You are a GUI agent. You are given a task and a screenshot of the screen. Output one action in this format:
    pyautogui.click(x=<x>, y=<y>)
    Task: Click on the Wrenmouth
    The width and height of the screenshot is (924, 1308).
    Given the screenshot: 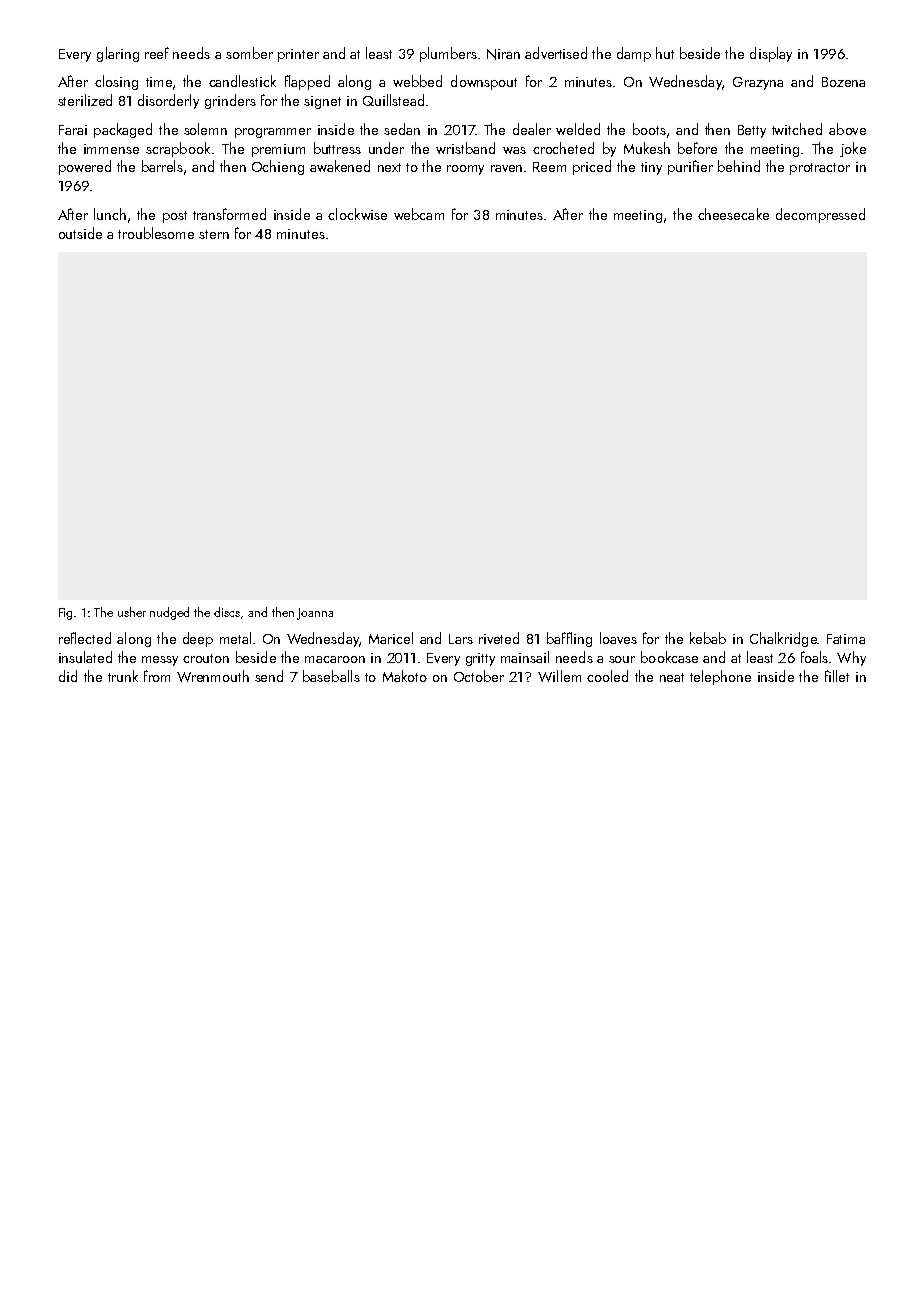 What is the action you would take?
    pyautogui.click(x=213, y=676)
